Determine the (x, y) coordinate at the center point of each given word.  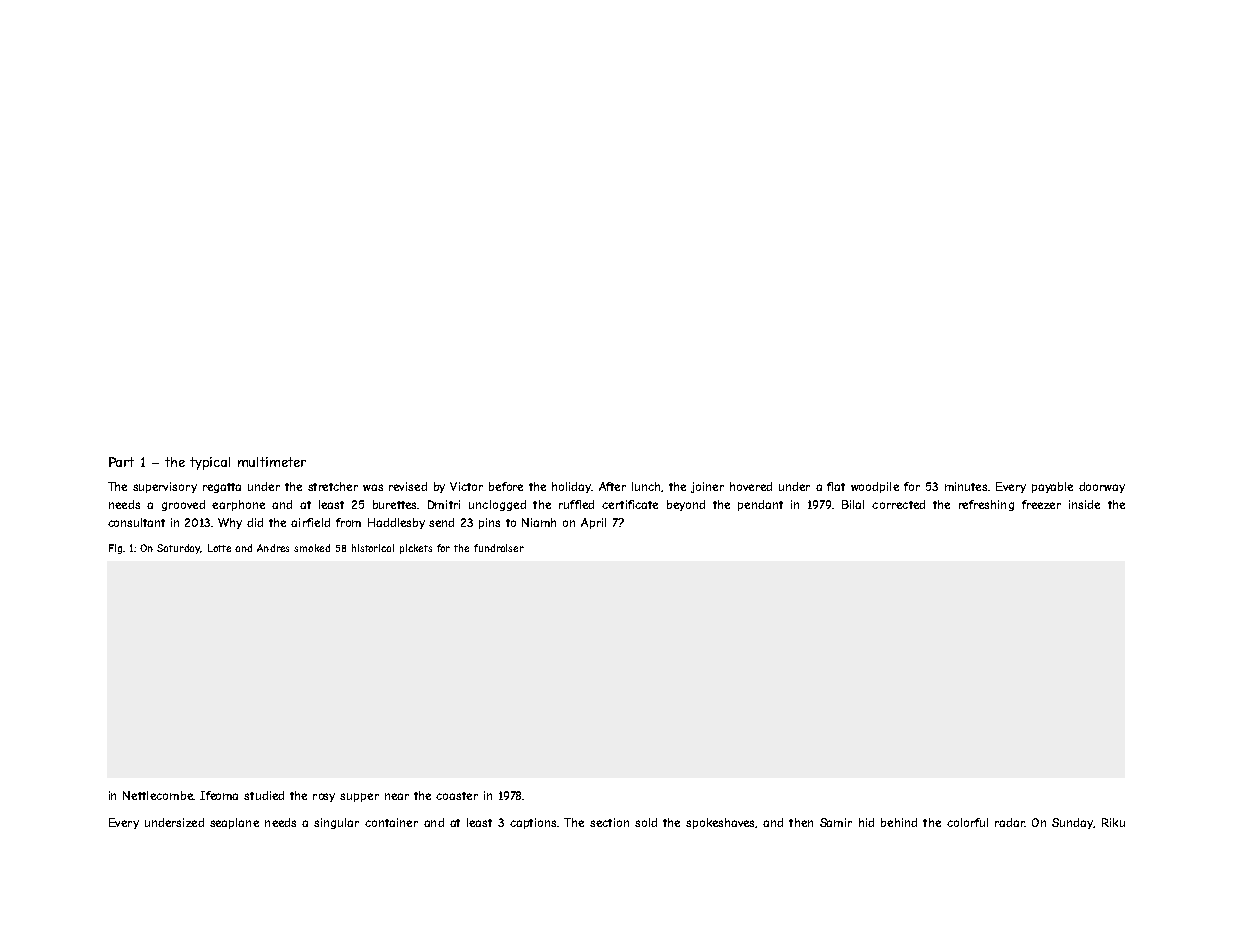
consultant (136, 522)
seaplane (234, 823)
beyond (686, 505)
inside (1084, 504)
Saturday (179, 549)
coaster (457, 796)
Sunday (1073, 823)
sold (646, 822)
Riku (1113, 822)
